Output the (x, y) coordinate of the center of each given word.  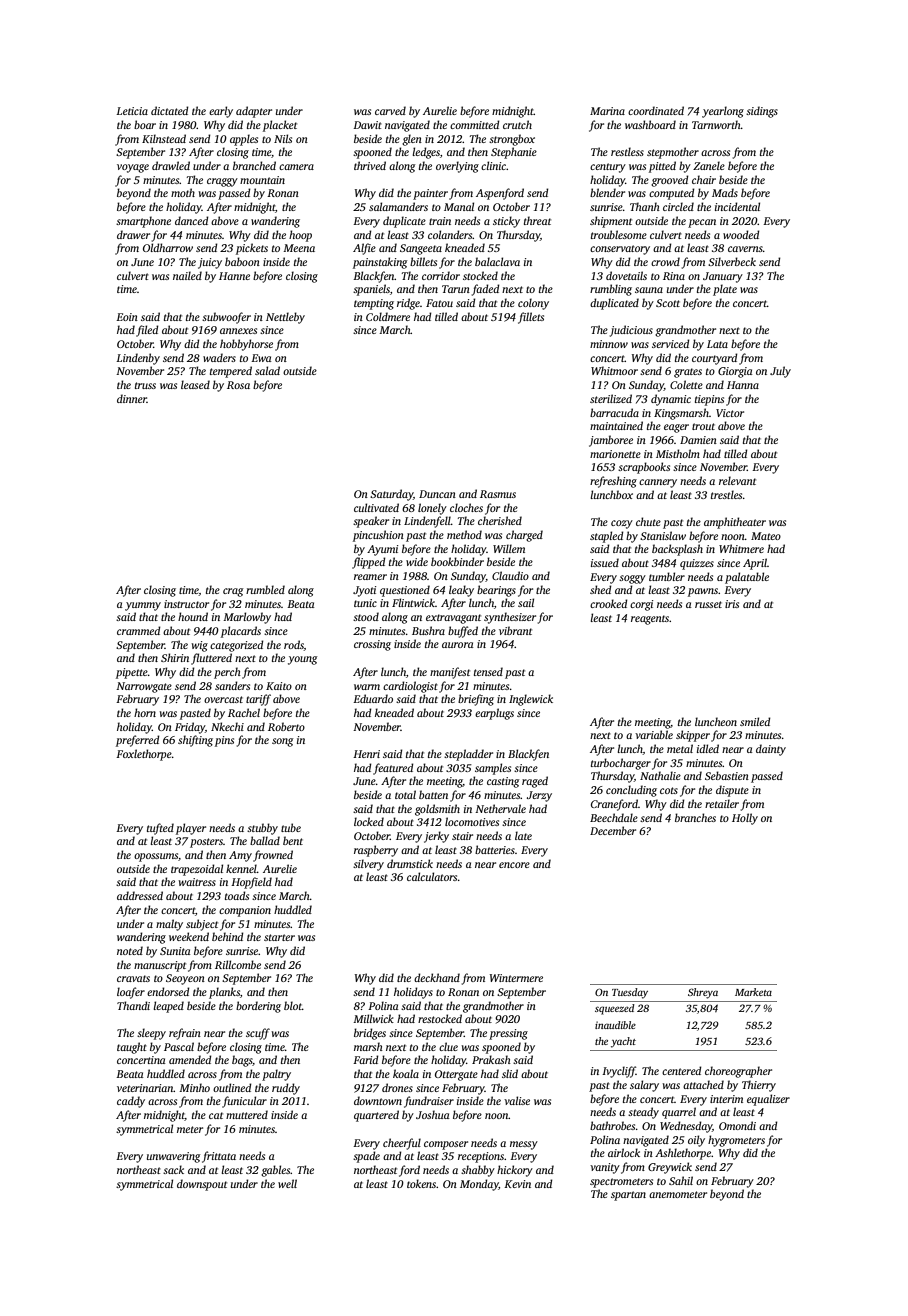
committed (475, 124)
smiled (755, 721)
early (221, 112)
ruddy (286, 1089)
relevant (737, 480)
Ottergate (456, 1075)
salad (267, 370)
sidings (762, 112)
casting (503, 782)
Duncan (437, 494)
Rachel (244, 712)
